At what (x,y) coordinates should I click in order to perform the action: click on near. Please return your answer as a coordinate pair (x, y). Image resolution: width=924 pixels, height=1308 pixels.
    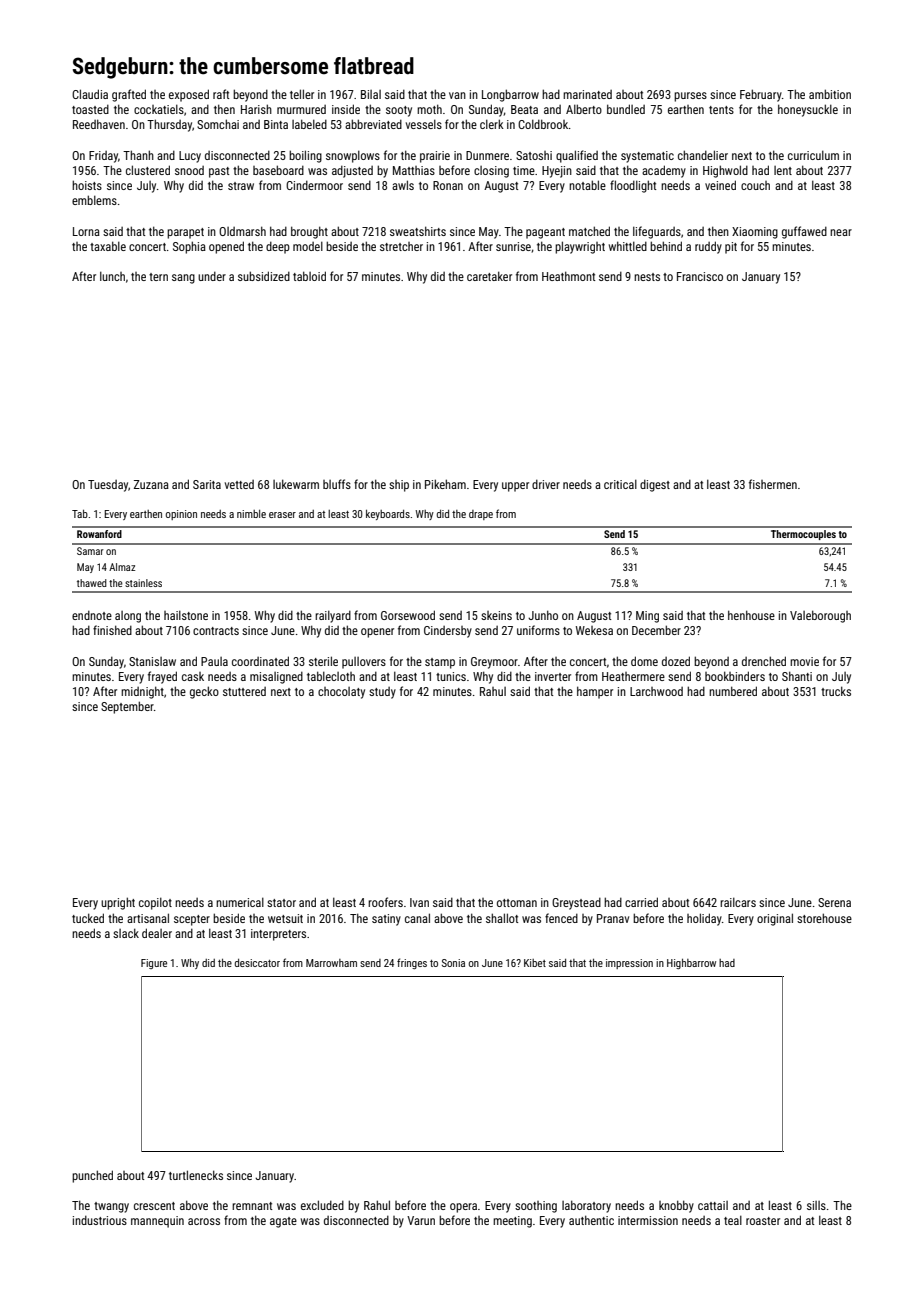
    Looking at the image, I should click on (841, 232).
